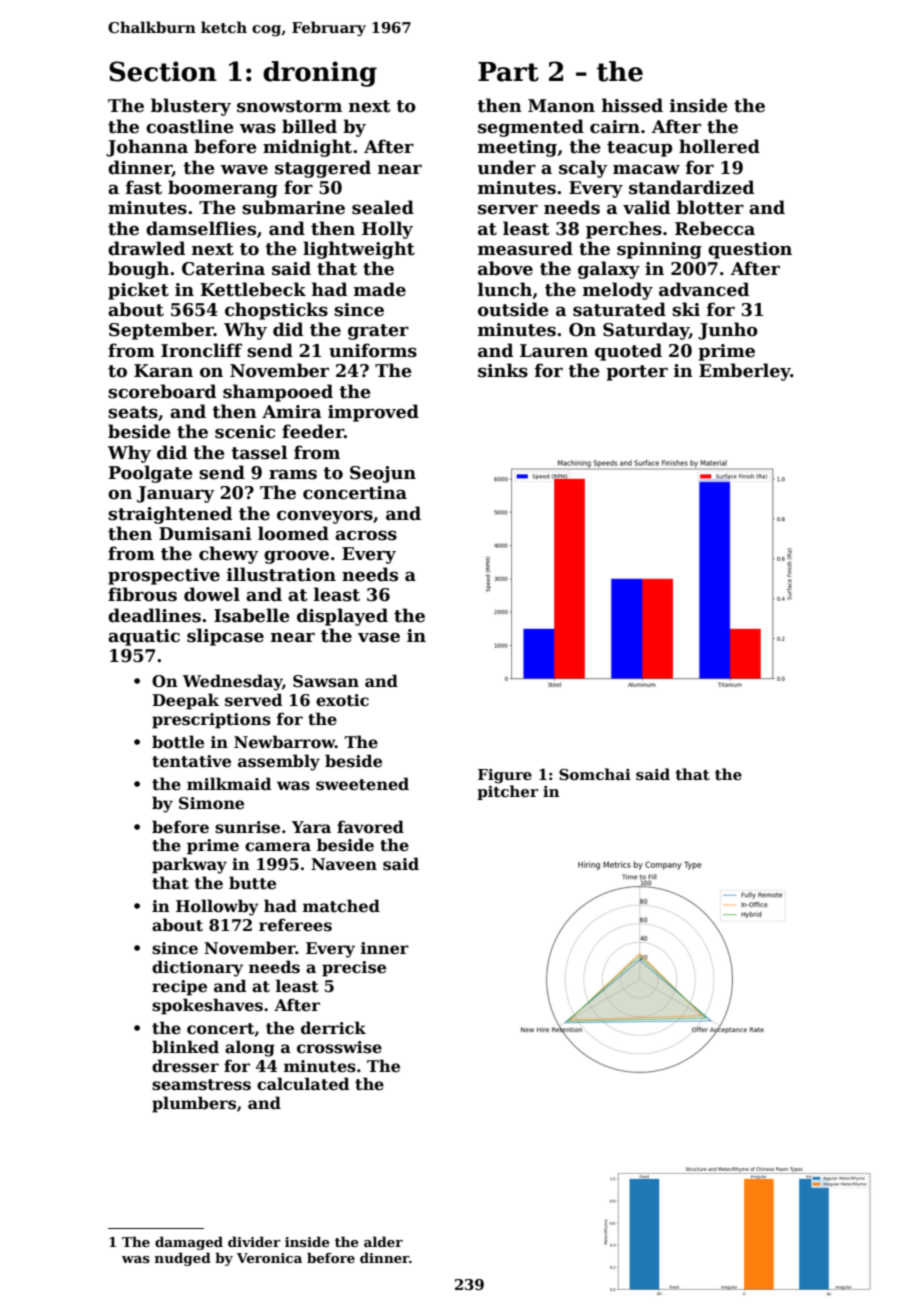  Describe the element at coordinates (632, 105) in the screenshot. I see `hissed` at that location.
